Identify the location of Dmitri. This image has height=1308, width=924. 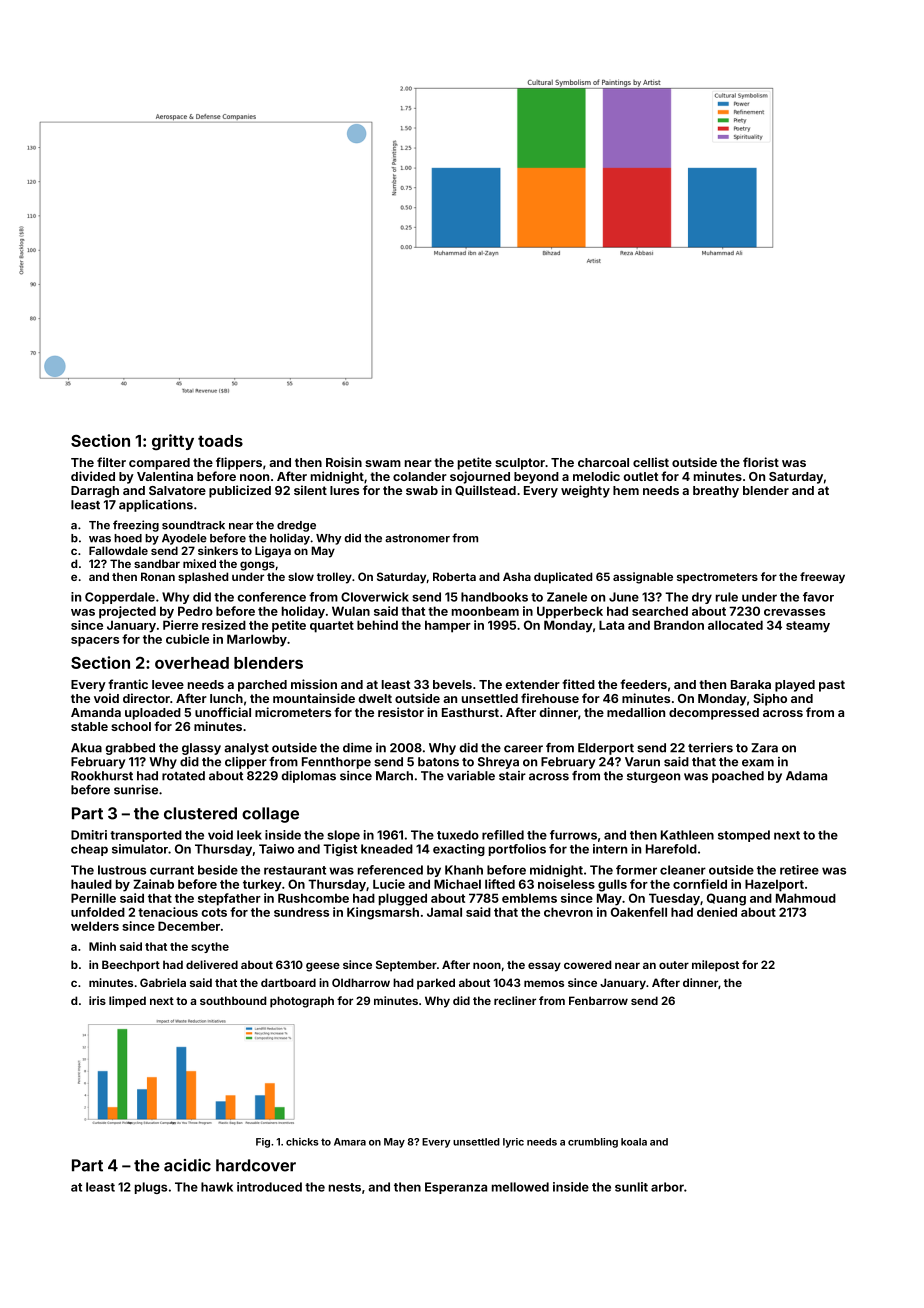
(89, 835).
